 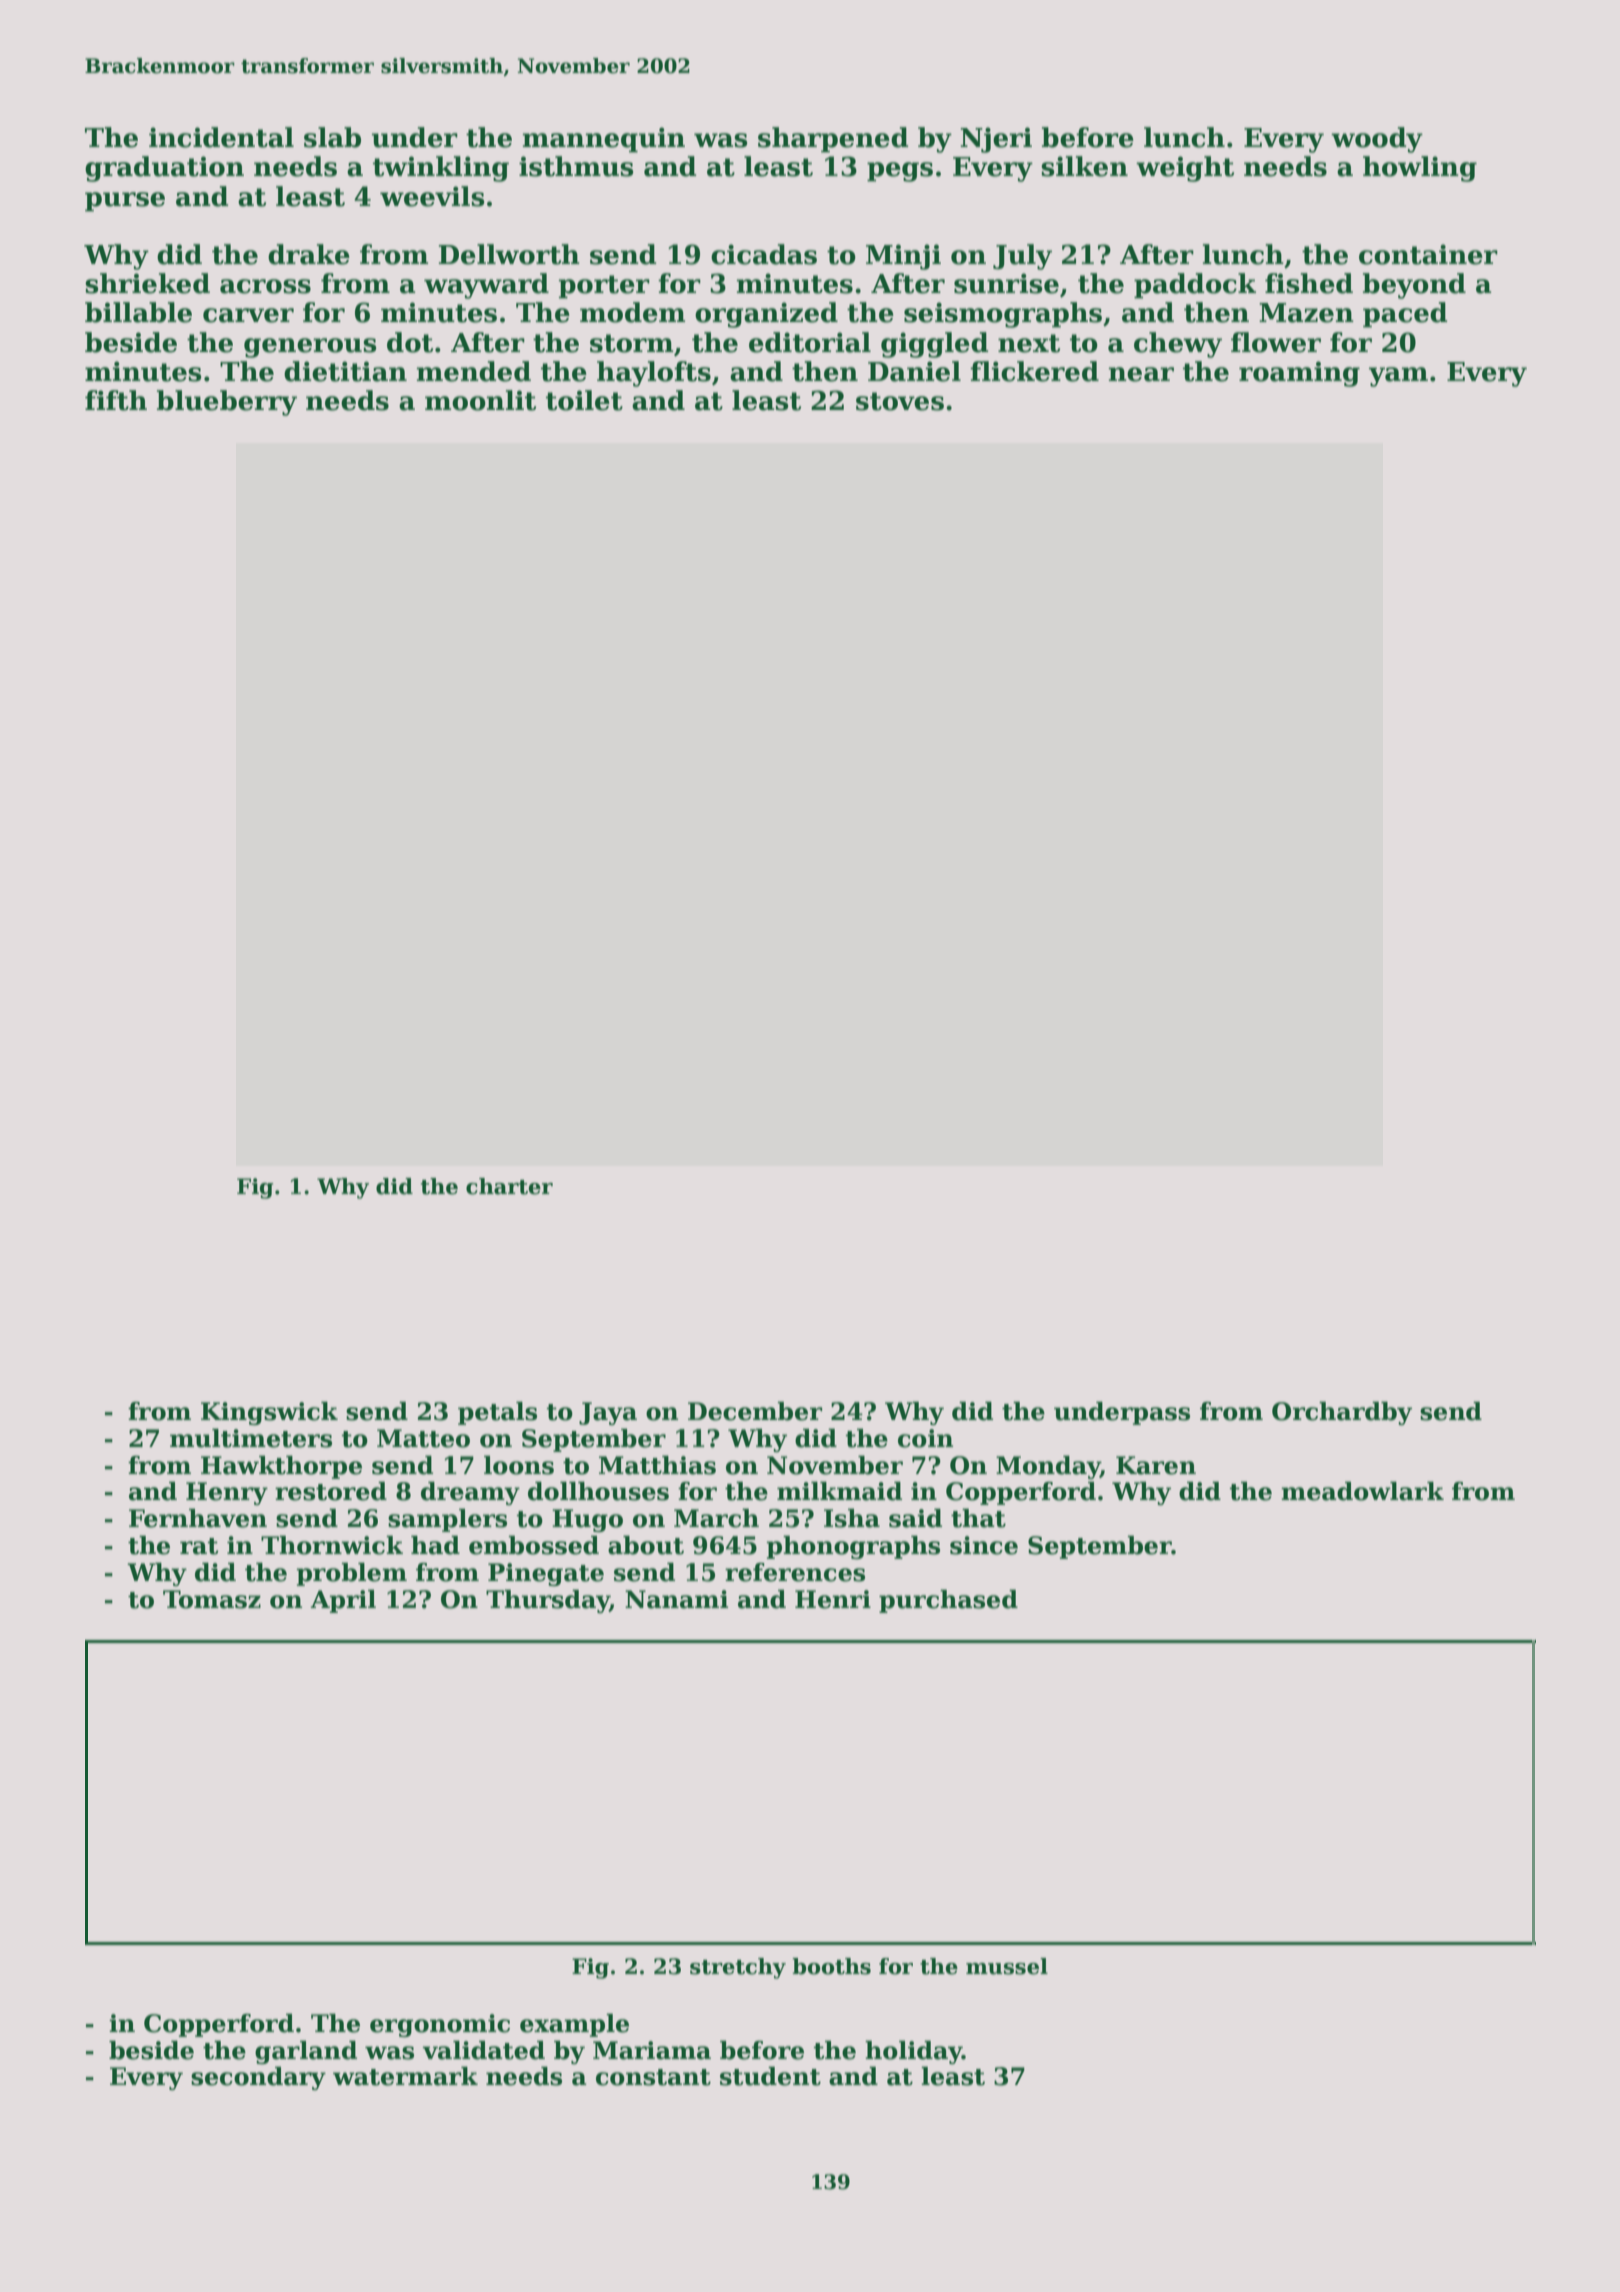 What do you see at coordinates (755, 1411) in the screenshot?
I see `December` at bounding box center [755, 1411].
